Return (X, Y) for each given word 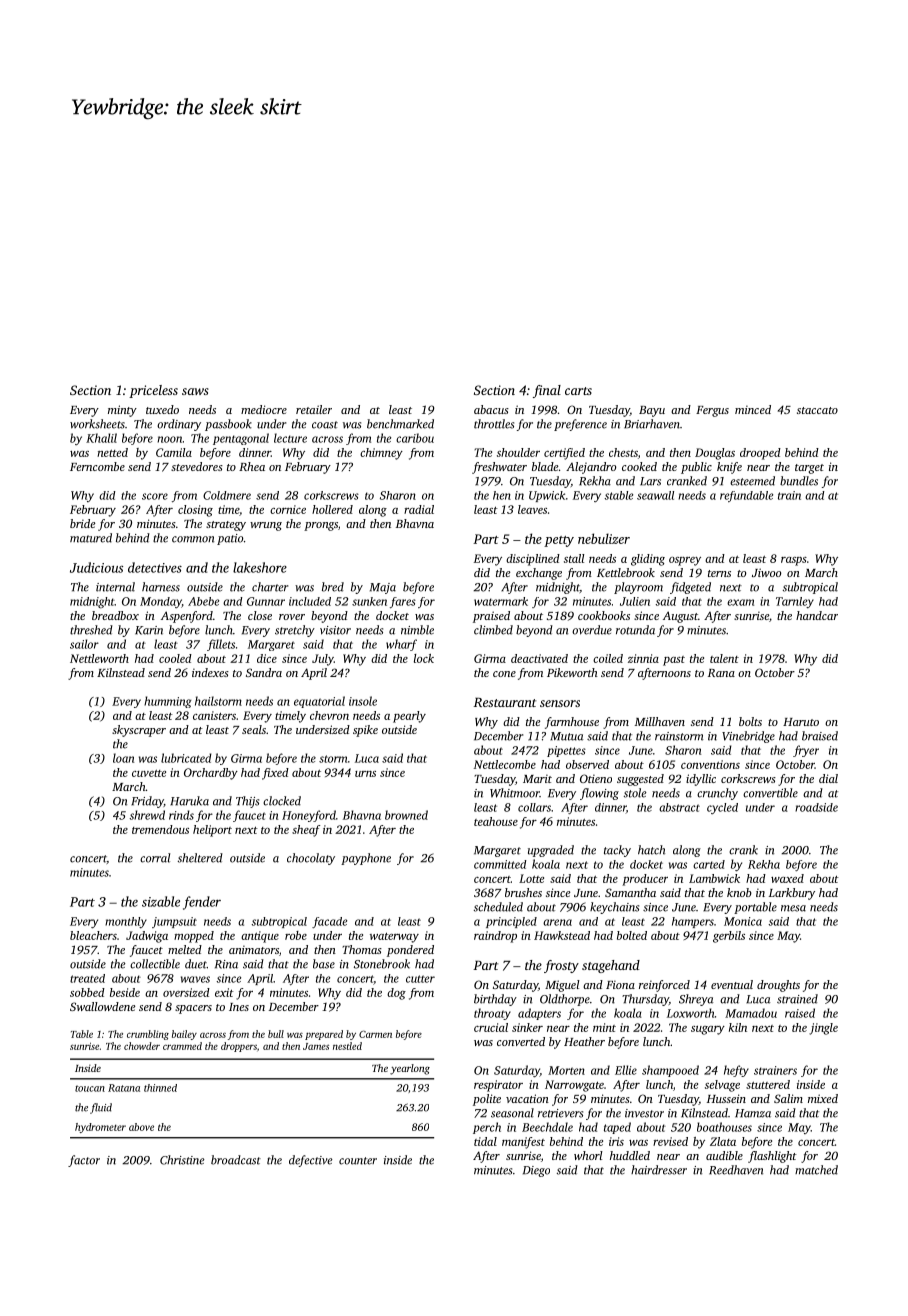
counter (358, 1161)
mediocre (264, 409)
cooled (175, 658)
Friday (147, 802)
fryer (806, 751)
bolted (632, 935)
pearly (409, 717)
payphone (366, 859)
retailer (314, 409)
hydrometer (100, 1128)
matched (816, 1170)
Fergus (712, 411)
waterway (394, 938)
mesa (793, 908)
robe (296, 935)
